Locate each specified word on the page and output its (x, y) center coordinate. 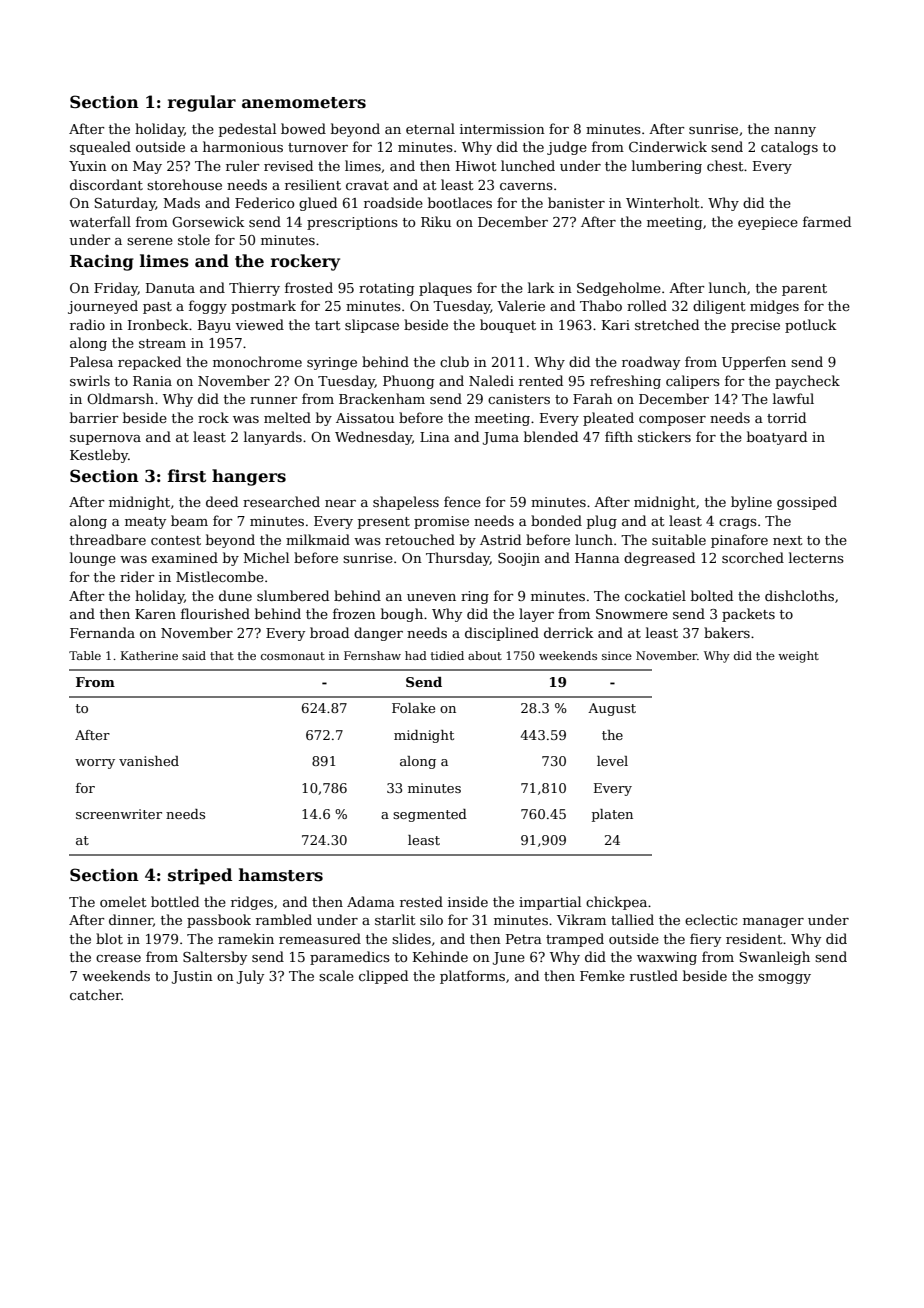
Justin (192, 977)
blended (551, 436)
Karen (155, 614)
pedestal (247, 130)
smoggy (784, 979)
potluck (810, 326)
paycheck (807, 382)
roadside (393, 202)
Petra (524, 939)
